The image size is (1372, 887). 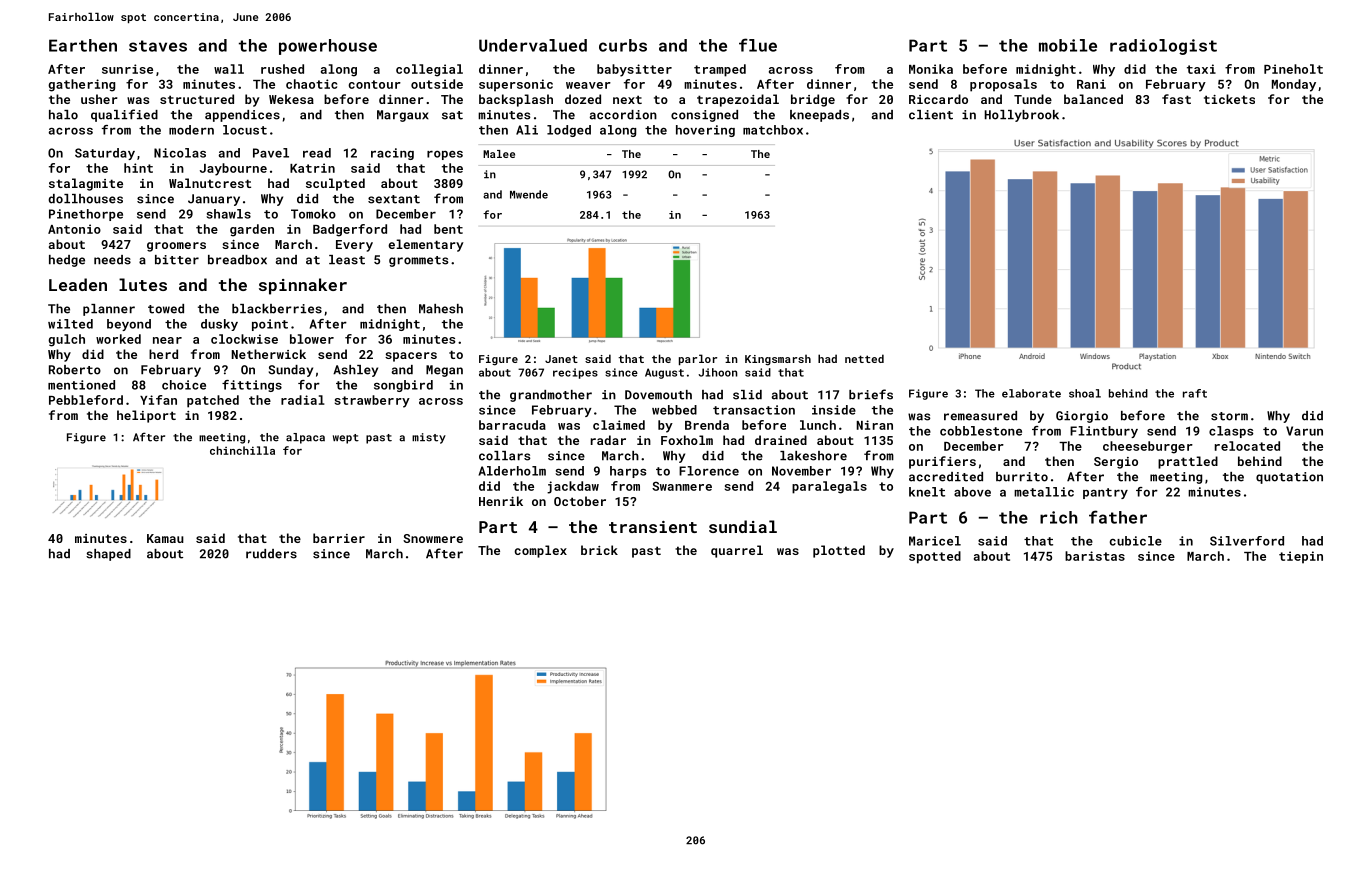 What do you see at coordinates (540, 551) in the screenshot?
I see `complex` at bounding box center [540, 551].
